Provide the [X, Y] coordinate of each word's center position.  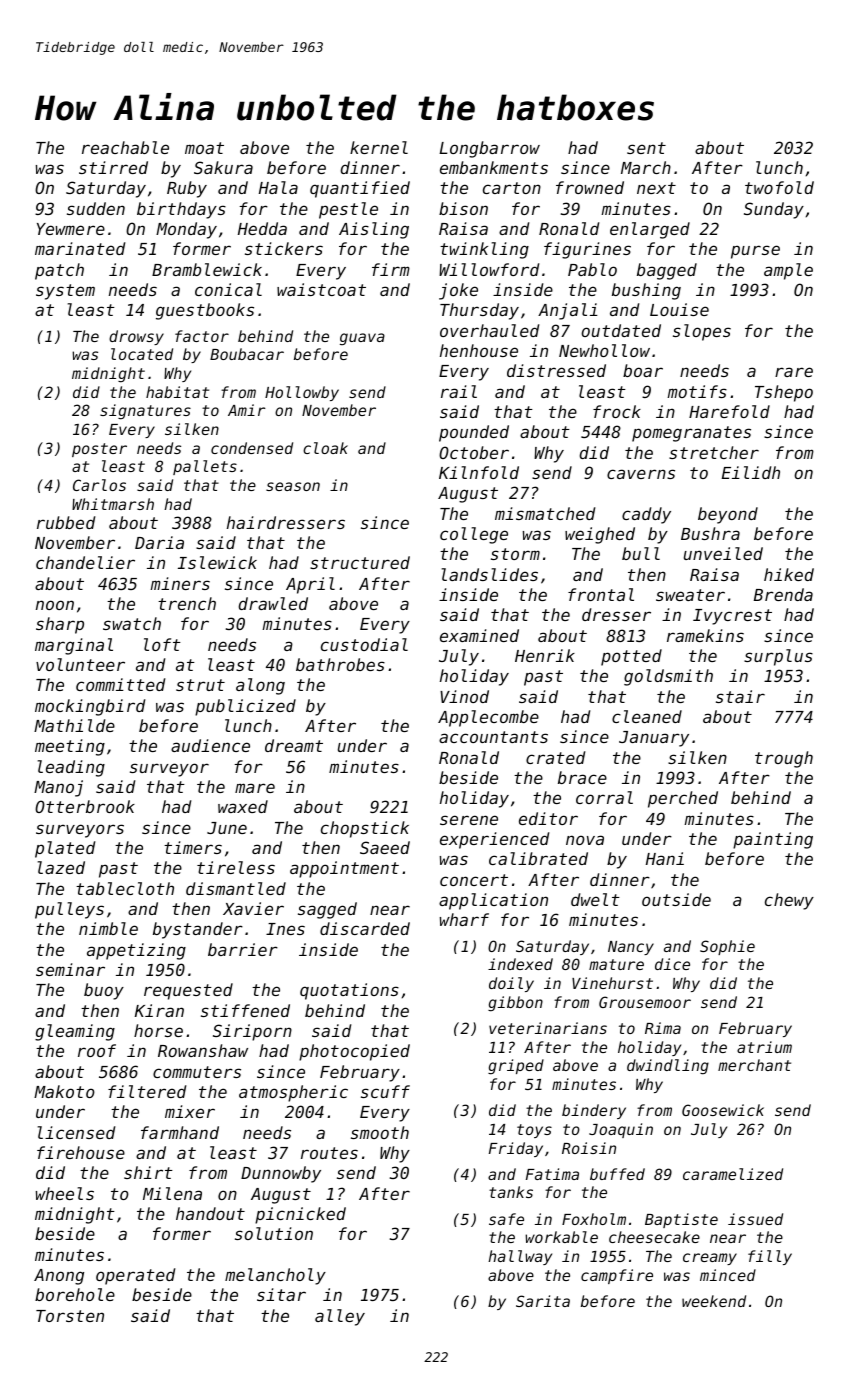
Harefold [729, 411]
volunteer [80, 664]
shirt [148, 1172]
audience [210, 745]
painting [773, 840]
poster [99, 450]
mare [255, 788]
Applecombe [488, 718]
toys [534, 1131]
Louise [679, 309]
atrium [764, 1047]
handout [210, 1213]
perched [683, 799]
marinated [80, 248]
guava [362, 339]
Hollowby [302, 393]
